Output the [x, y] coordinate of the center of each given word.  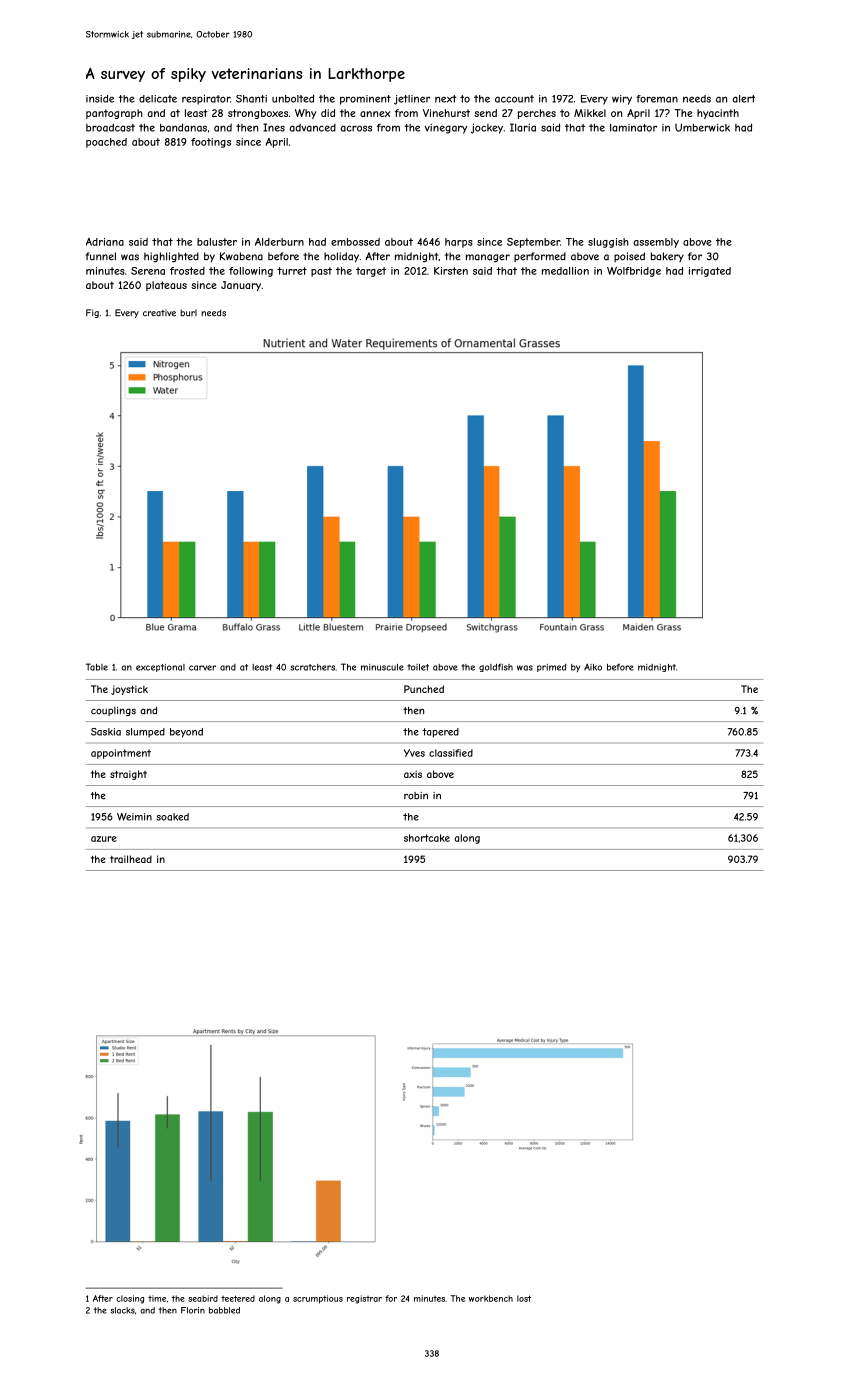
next [446, 99]
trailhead [131, 859]
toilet [418, 667]
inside [100, 99]
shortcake [427, 838]
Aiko [593, 667]
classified [451, 753]
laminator [633, 128]
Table [97, 667]
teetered [238, 1298]
